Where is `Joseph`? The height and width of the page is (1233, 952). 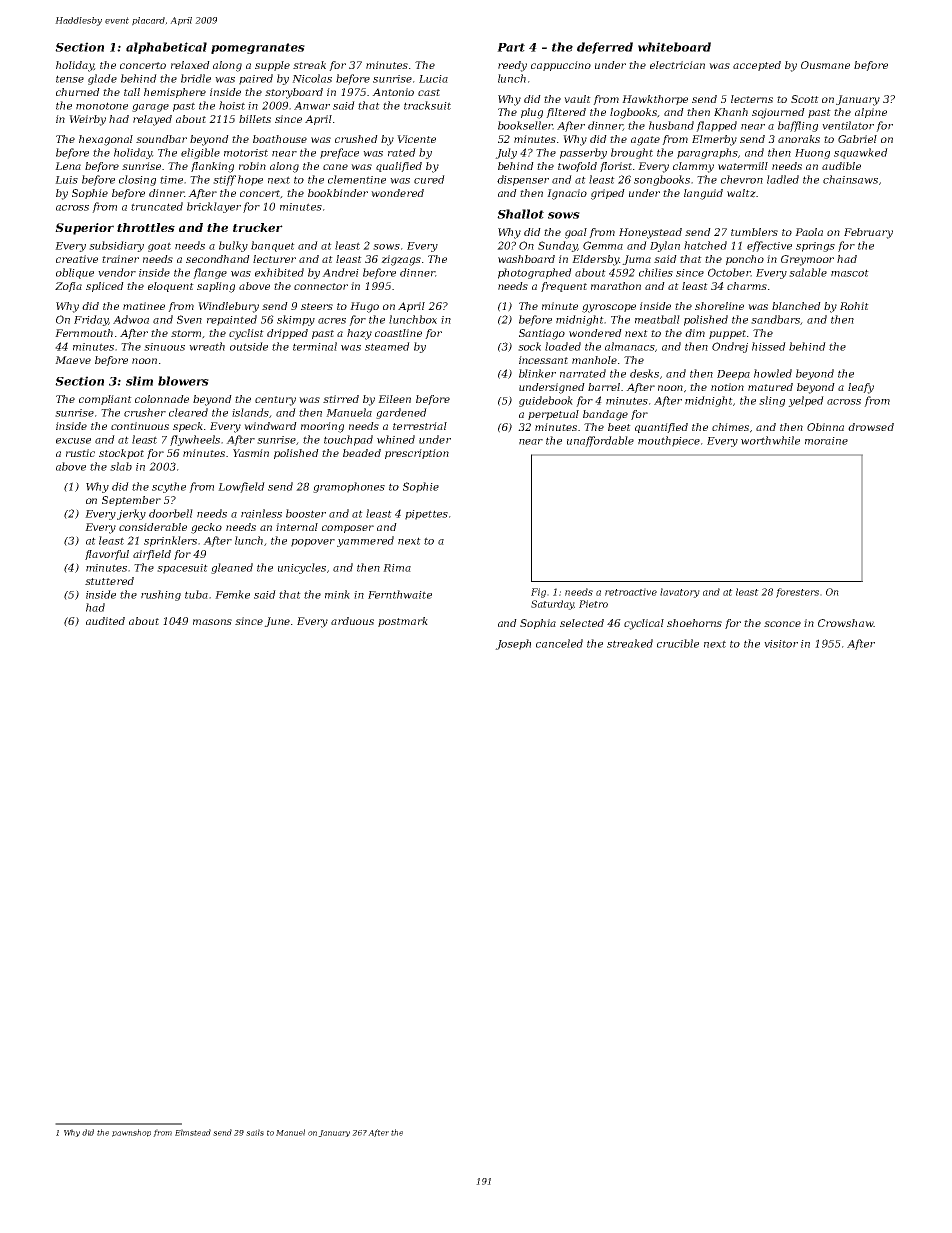
Joseph is located at coordinates (513, 644).
